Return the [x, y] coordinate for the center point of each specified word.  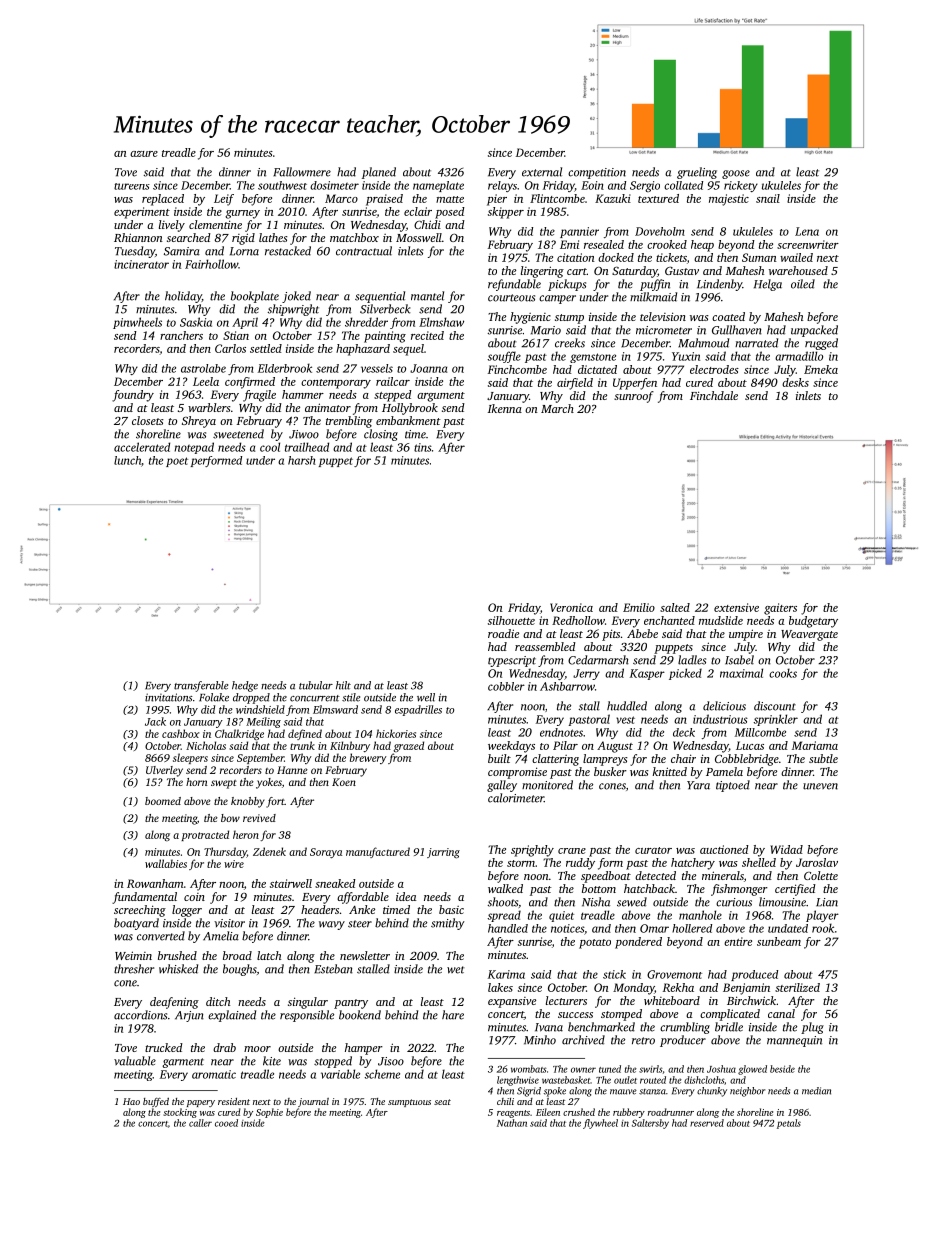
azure [144, 154]
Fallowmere [302, 172]
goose [736, 174]
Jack [155, 721]
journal [313, 1102]
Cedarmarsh [598, 660]
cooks [783, 673]
